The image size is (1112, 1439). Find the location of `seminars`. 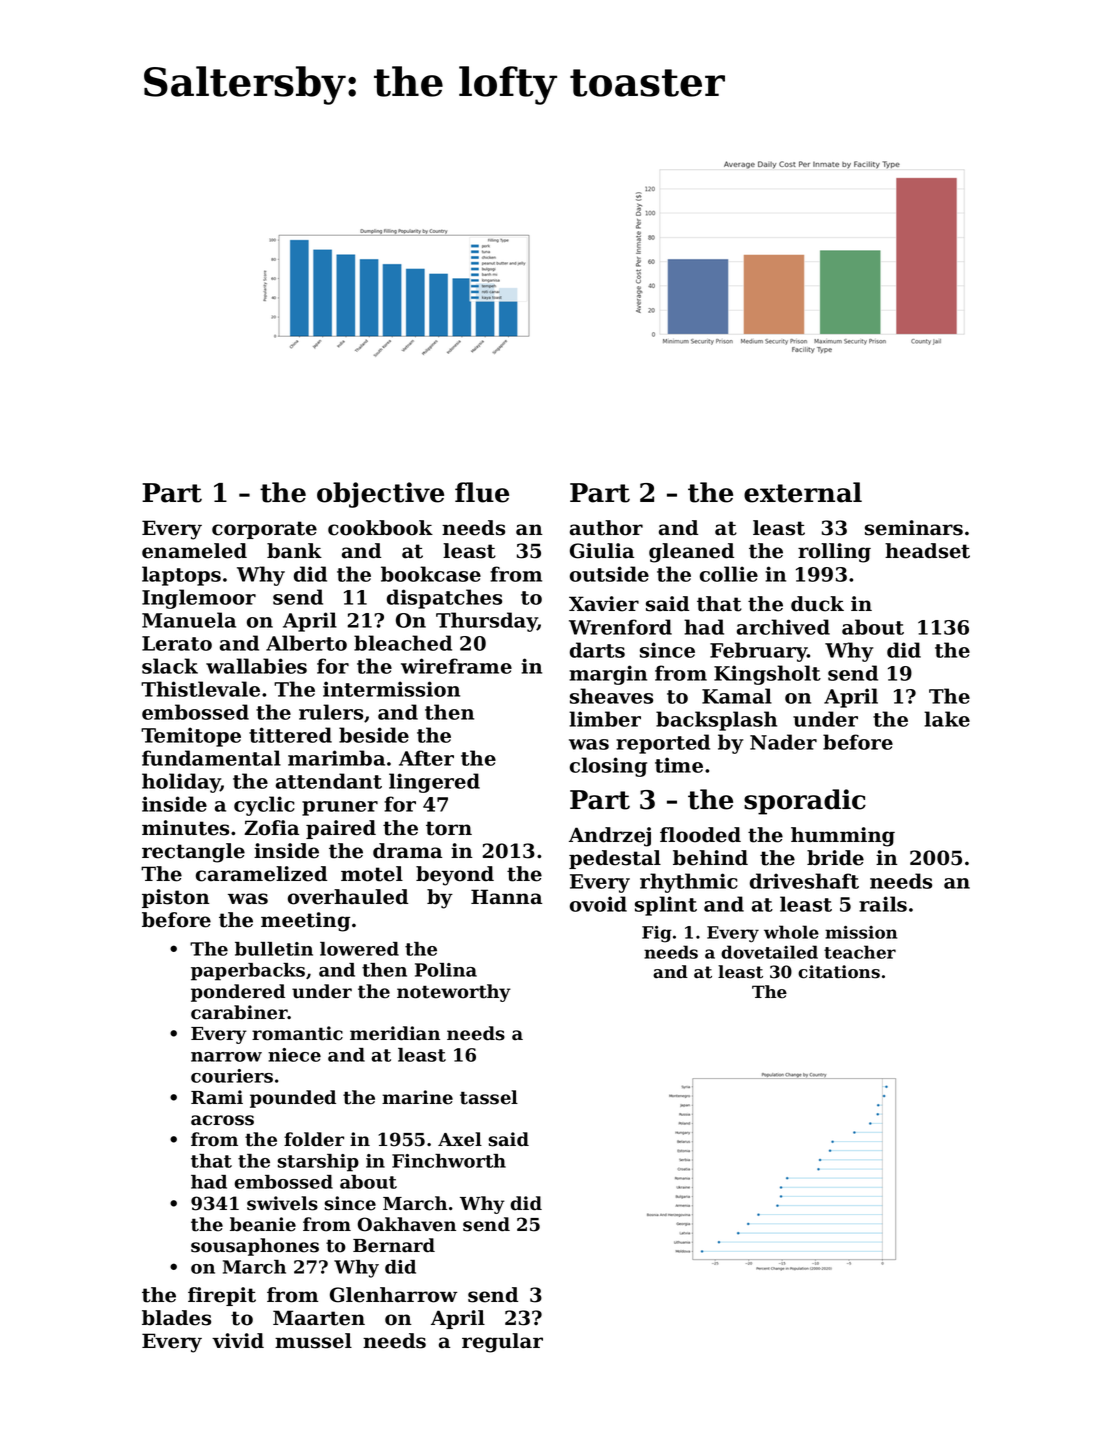

seminars is located at coordinates (914, 528).
